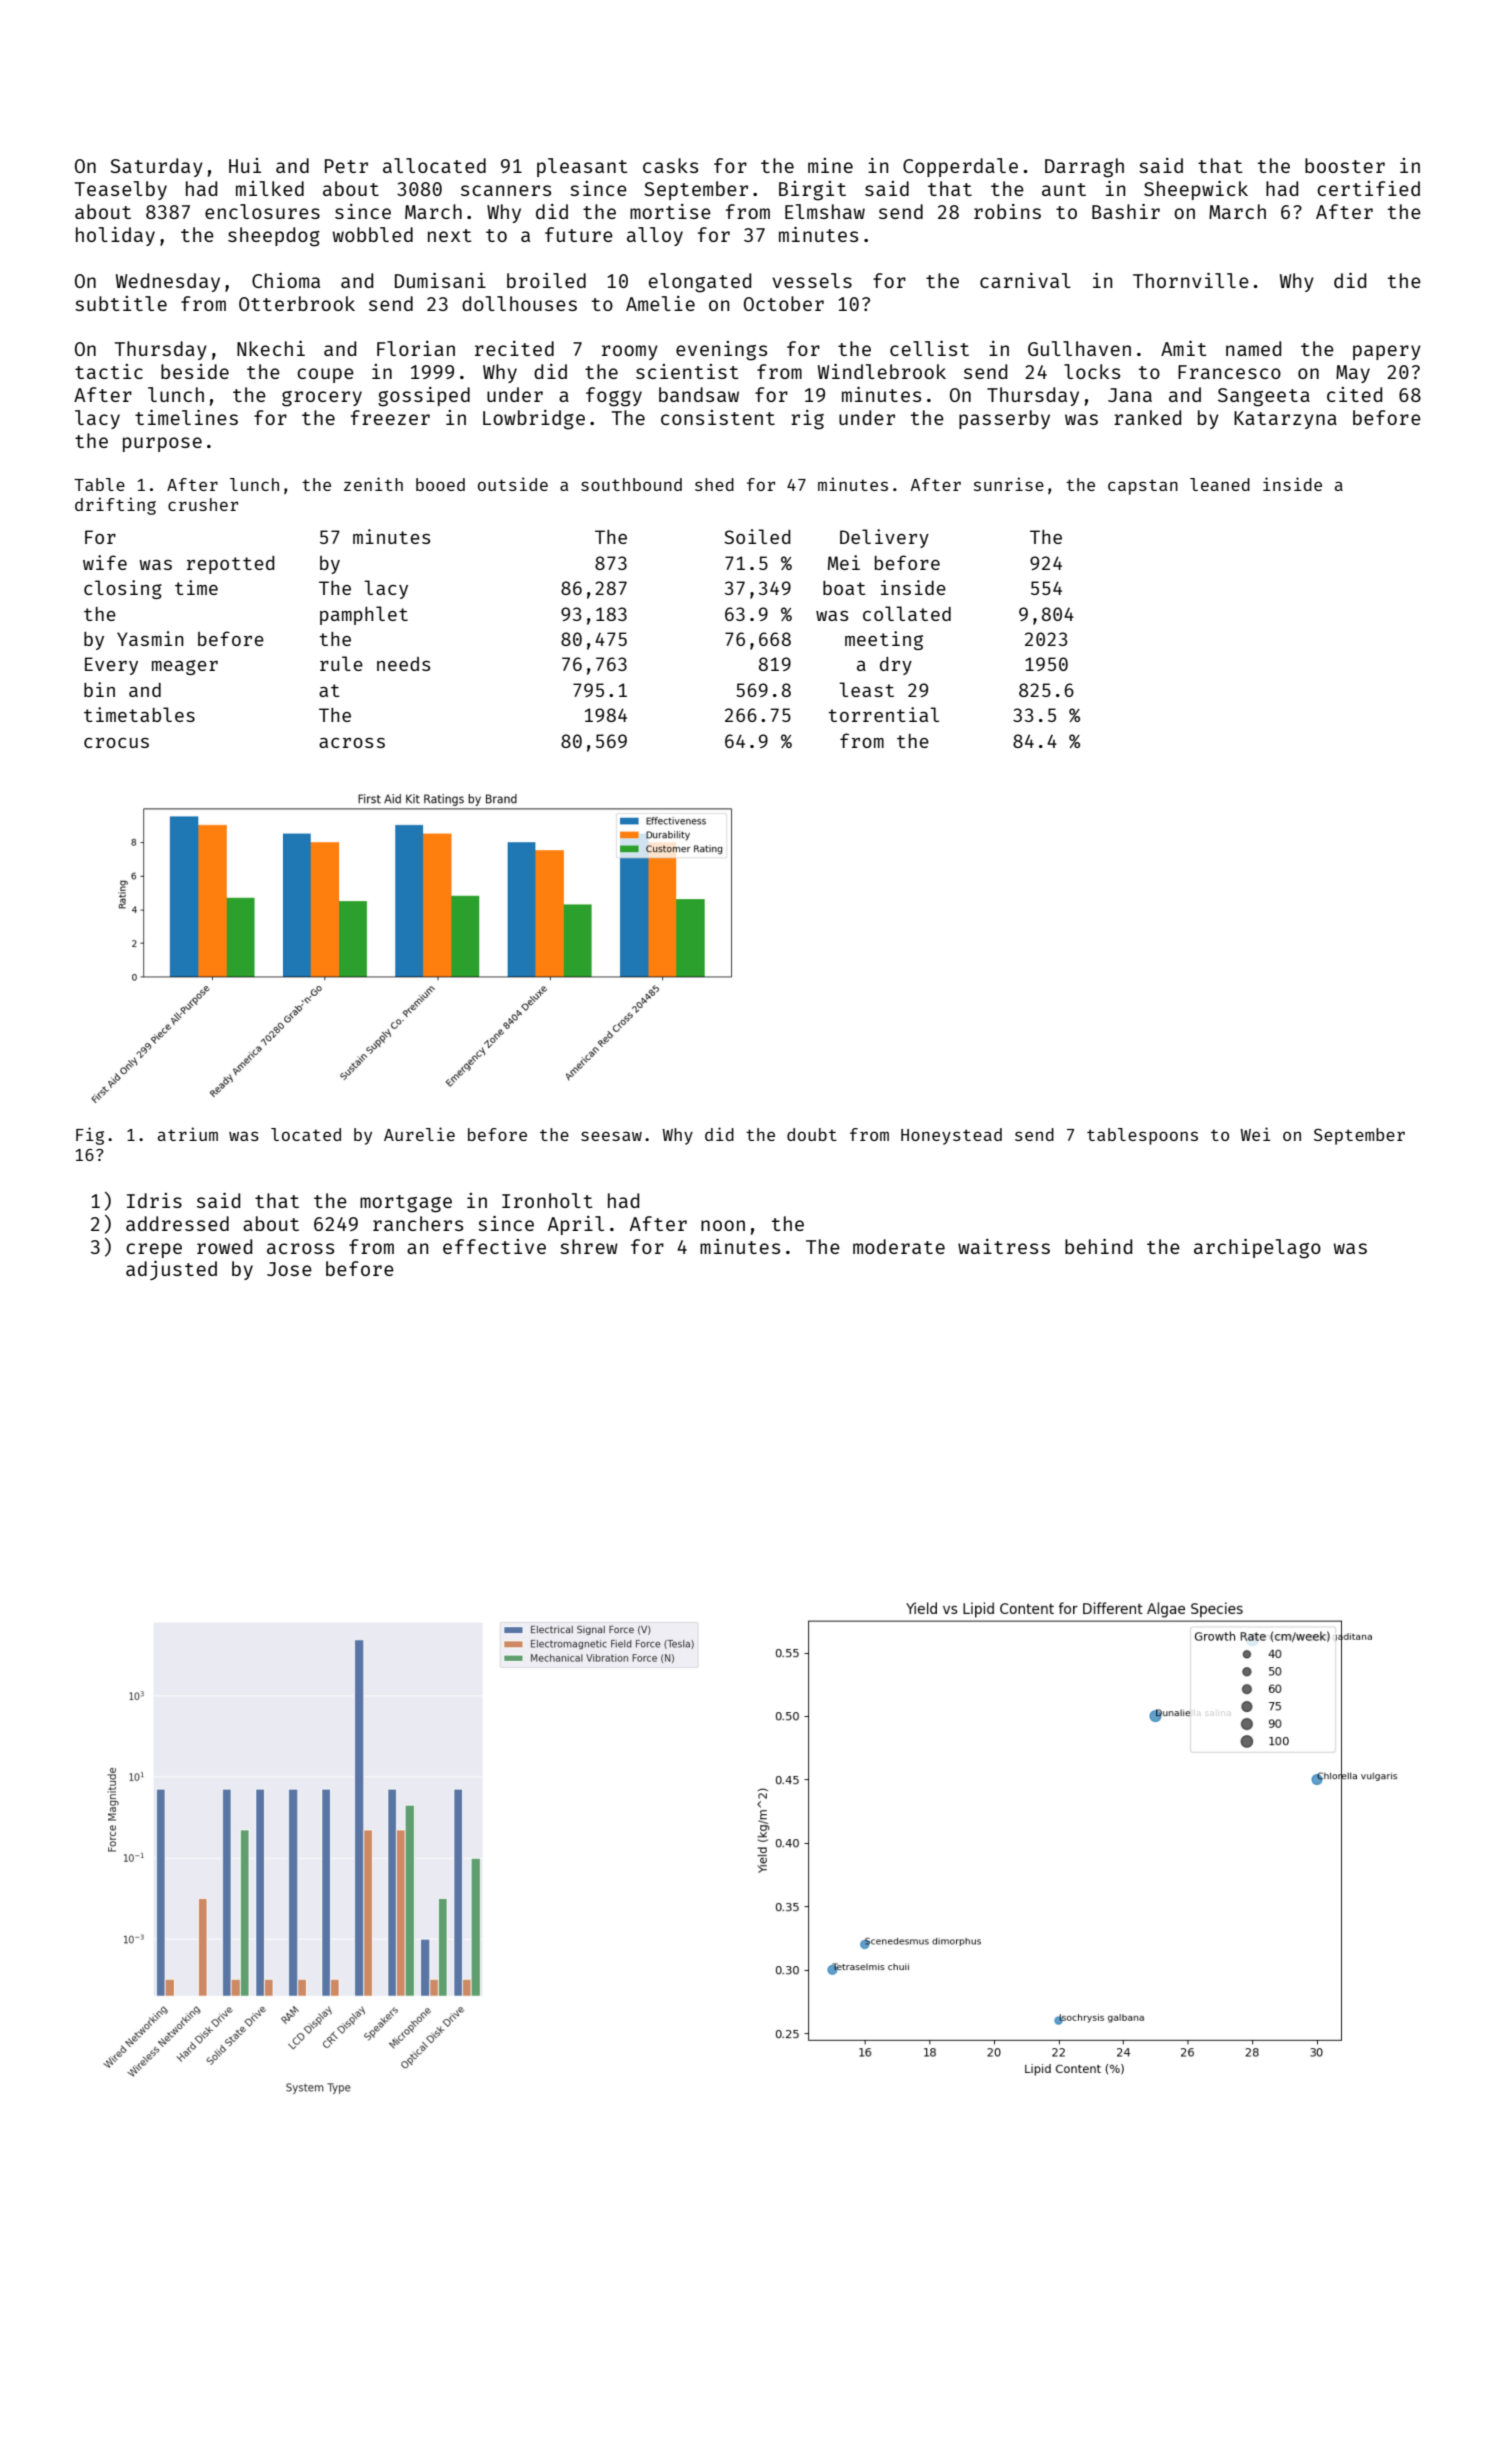 This document has width=1496, height=2464. What do you see at coordinates (109, 371) in the document?
I see `tactic` at bounding box center [109, 371].
